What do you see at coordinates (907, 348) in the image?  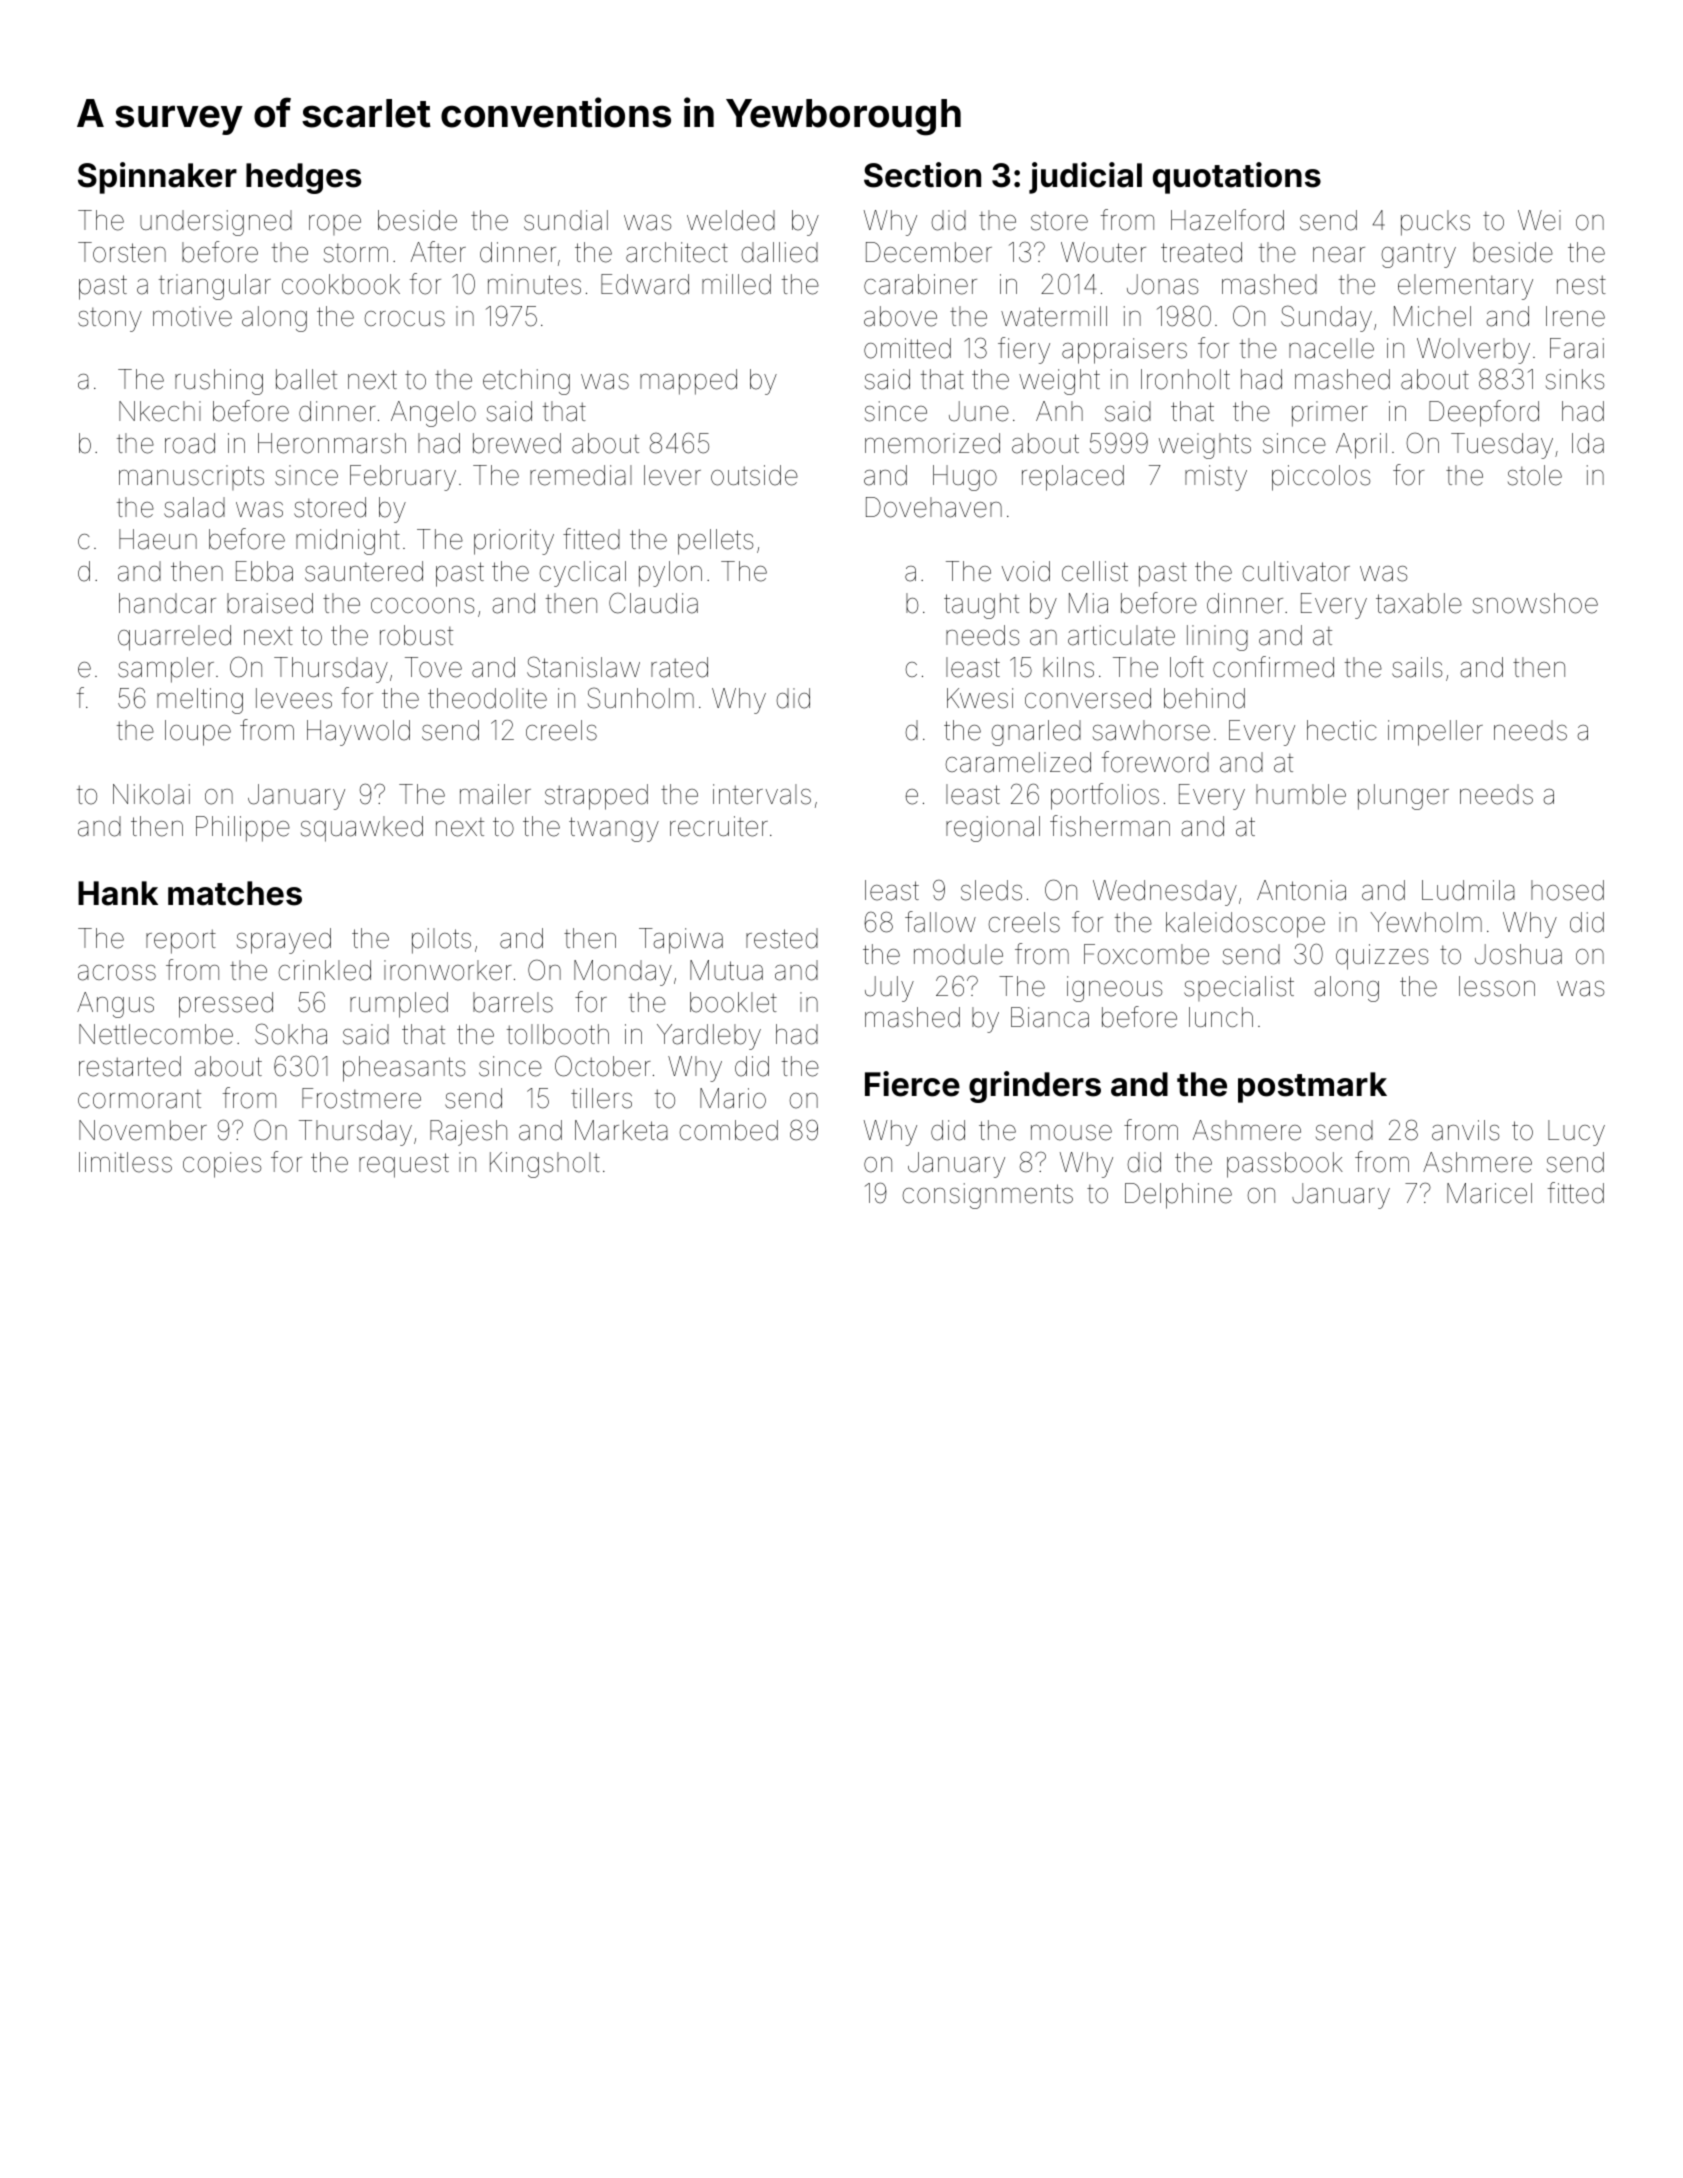 I see `omitted` at bounding box center [907, 348].
